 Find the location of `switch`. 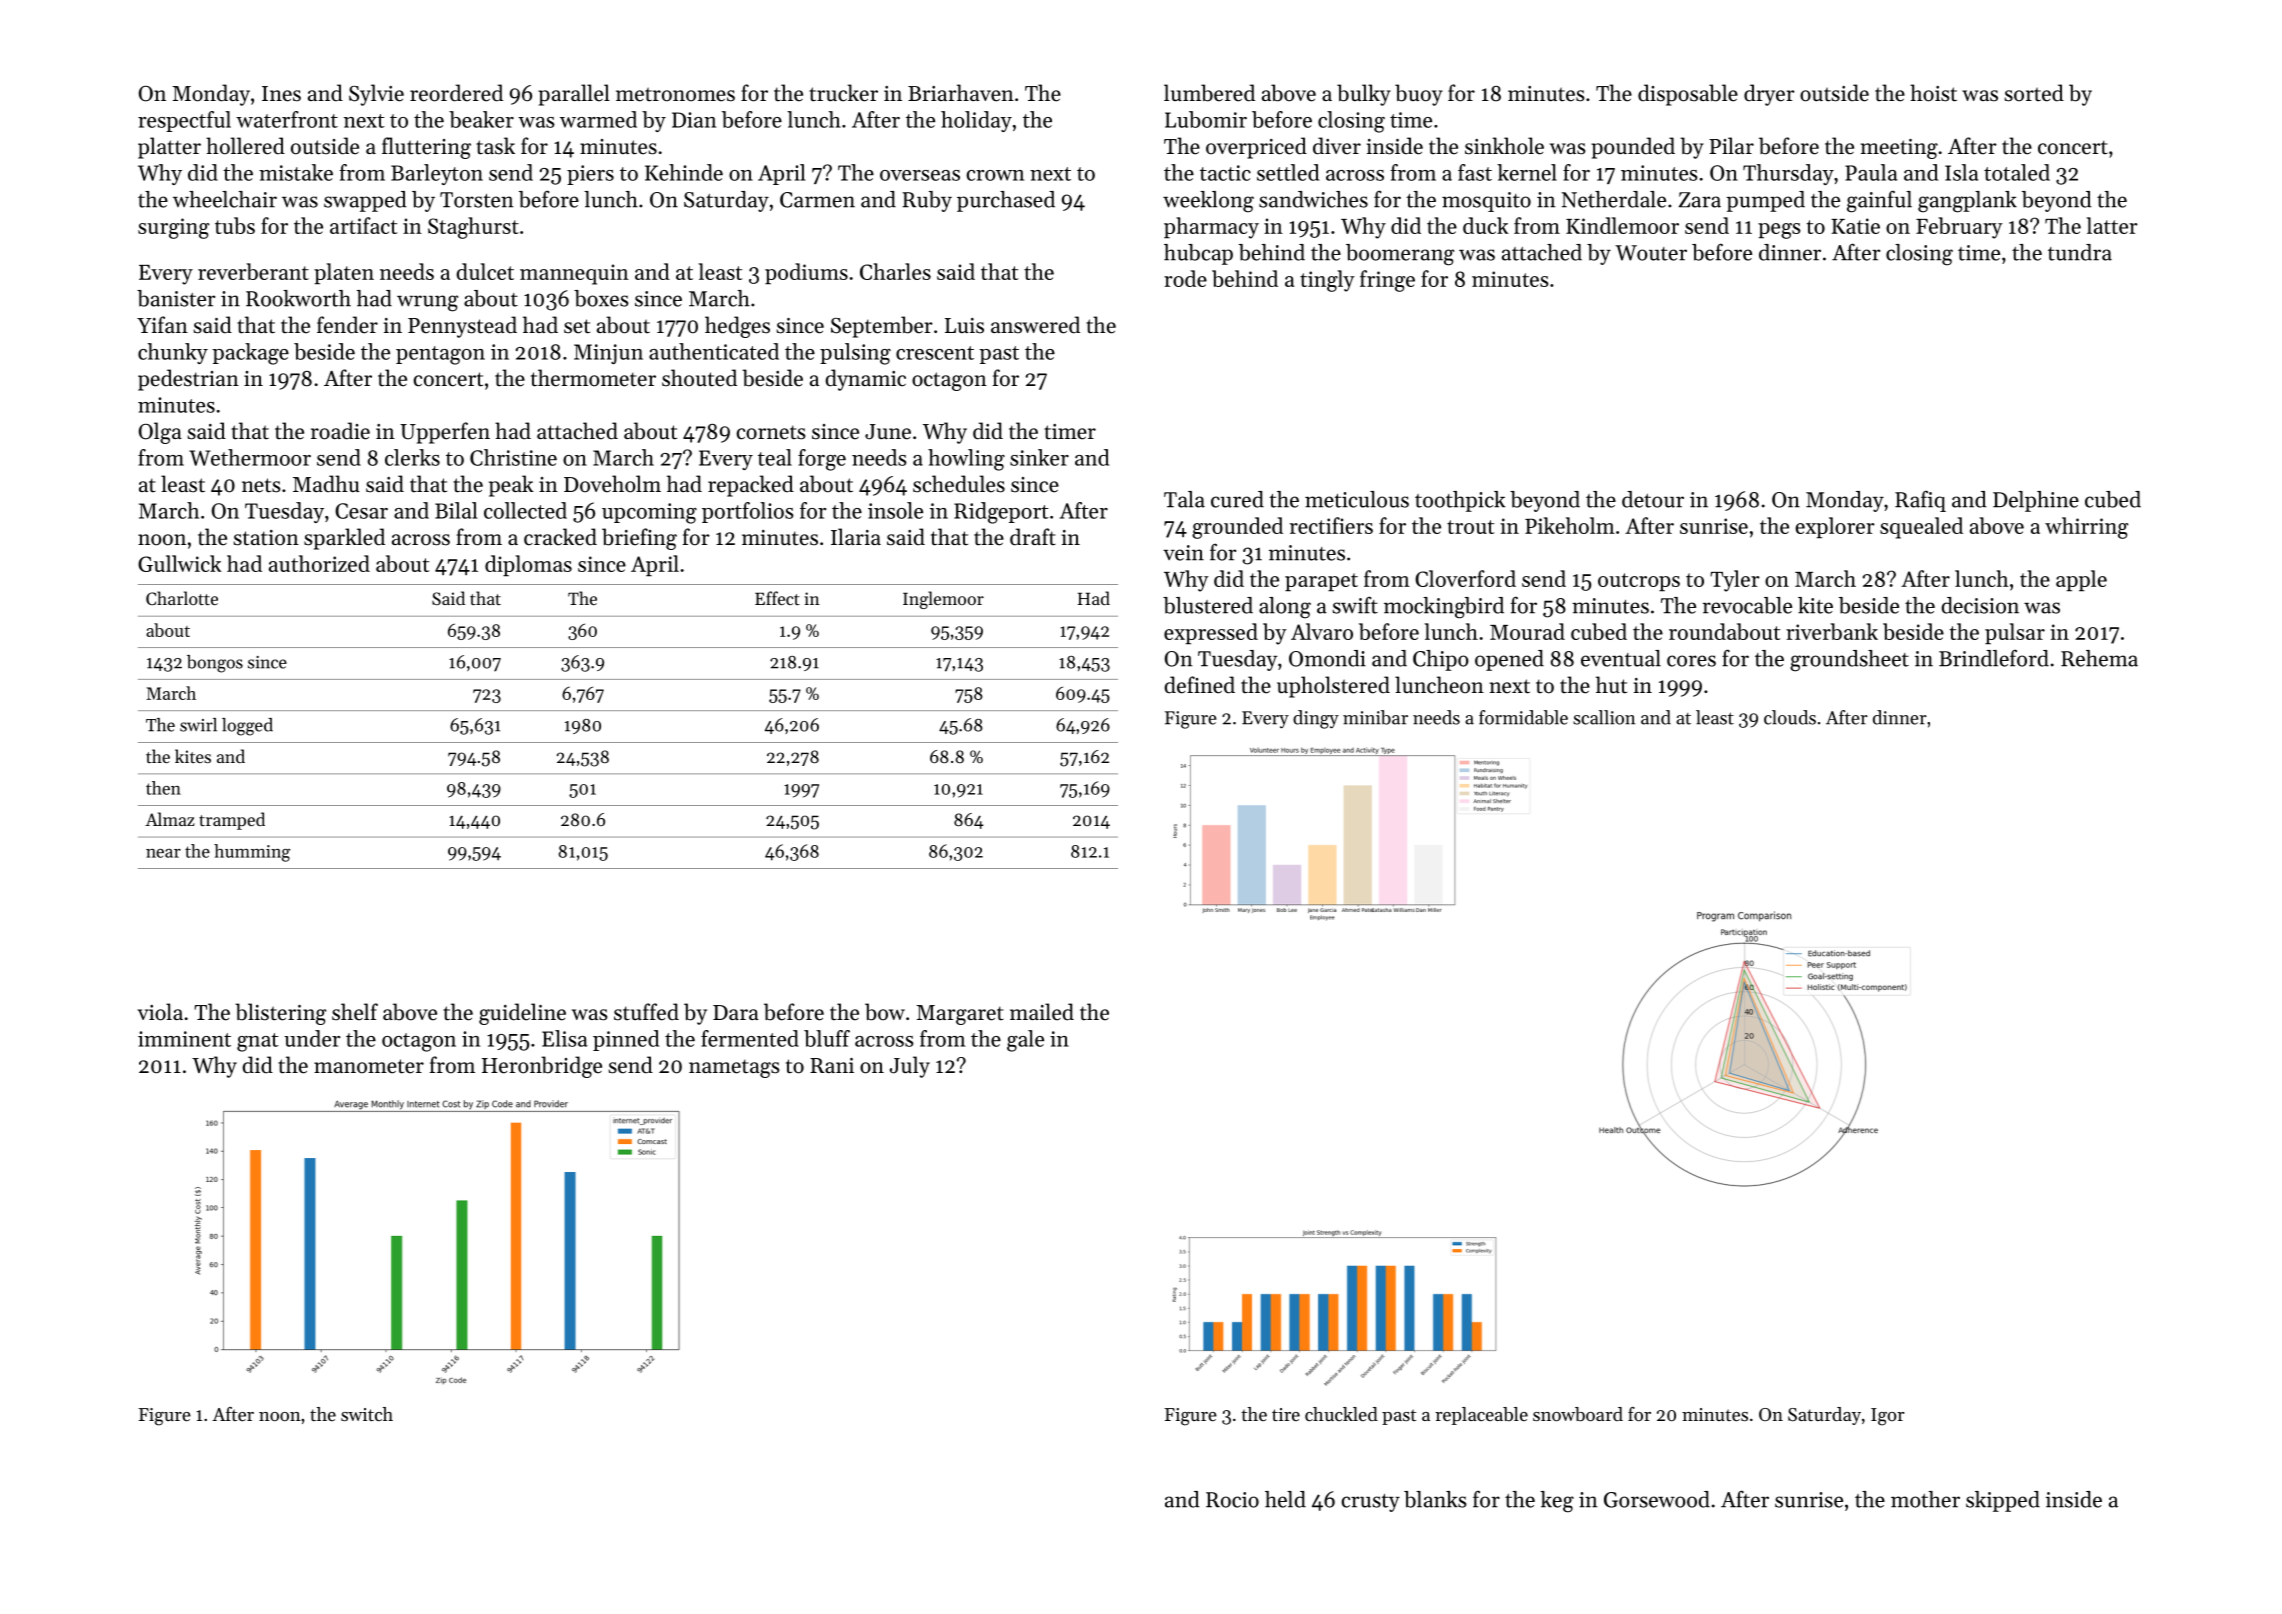

switch is located at coordinates (367, 1414).
